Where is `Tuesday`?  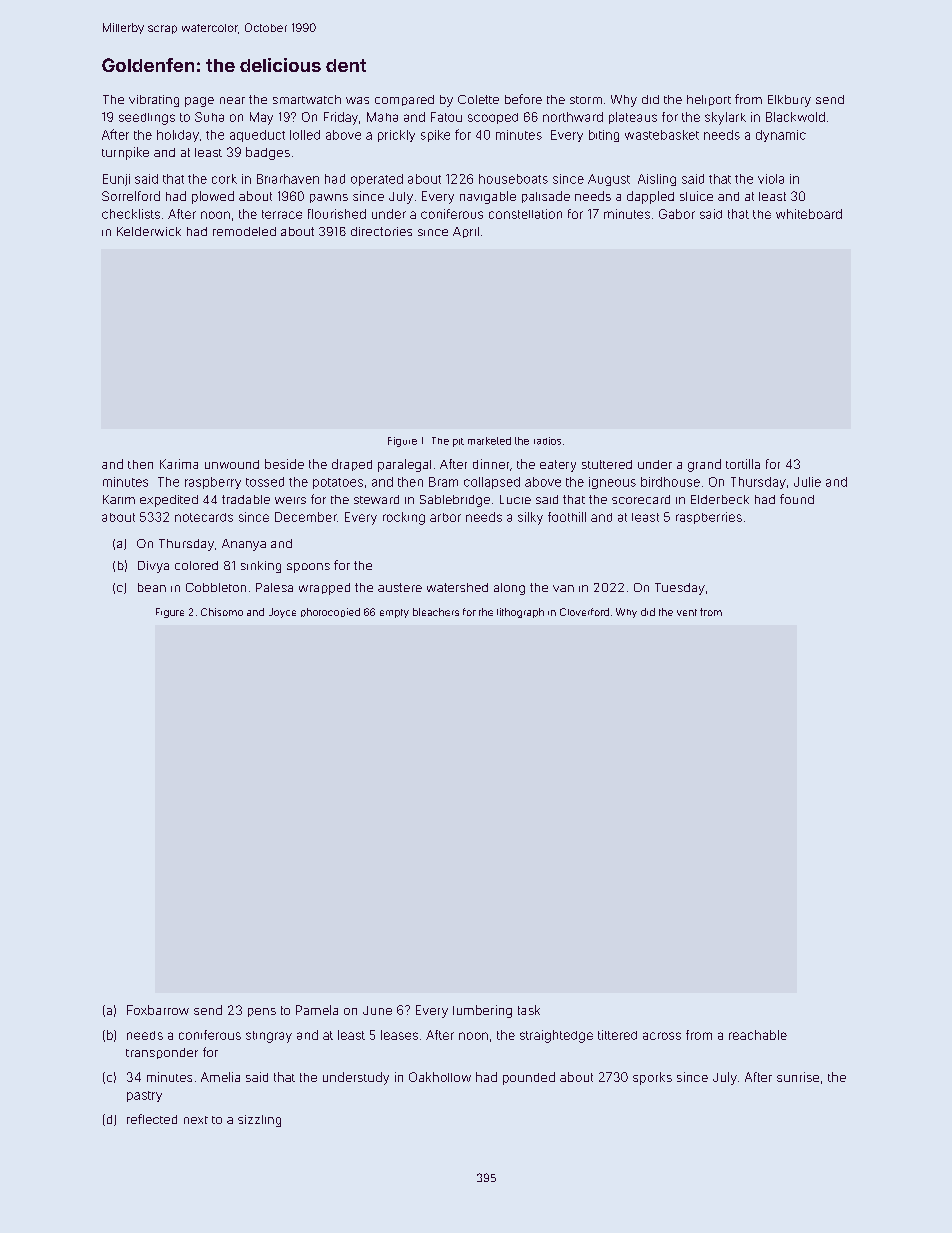
Tuesday is located at coordinates (680, 589).
